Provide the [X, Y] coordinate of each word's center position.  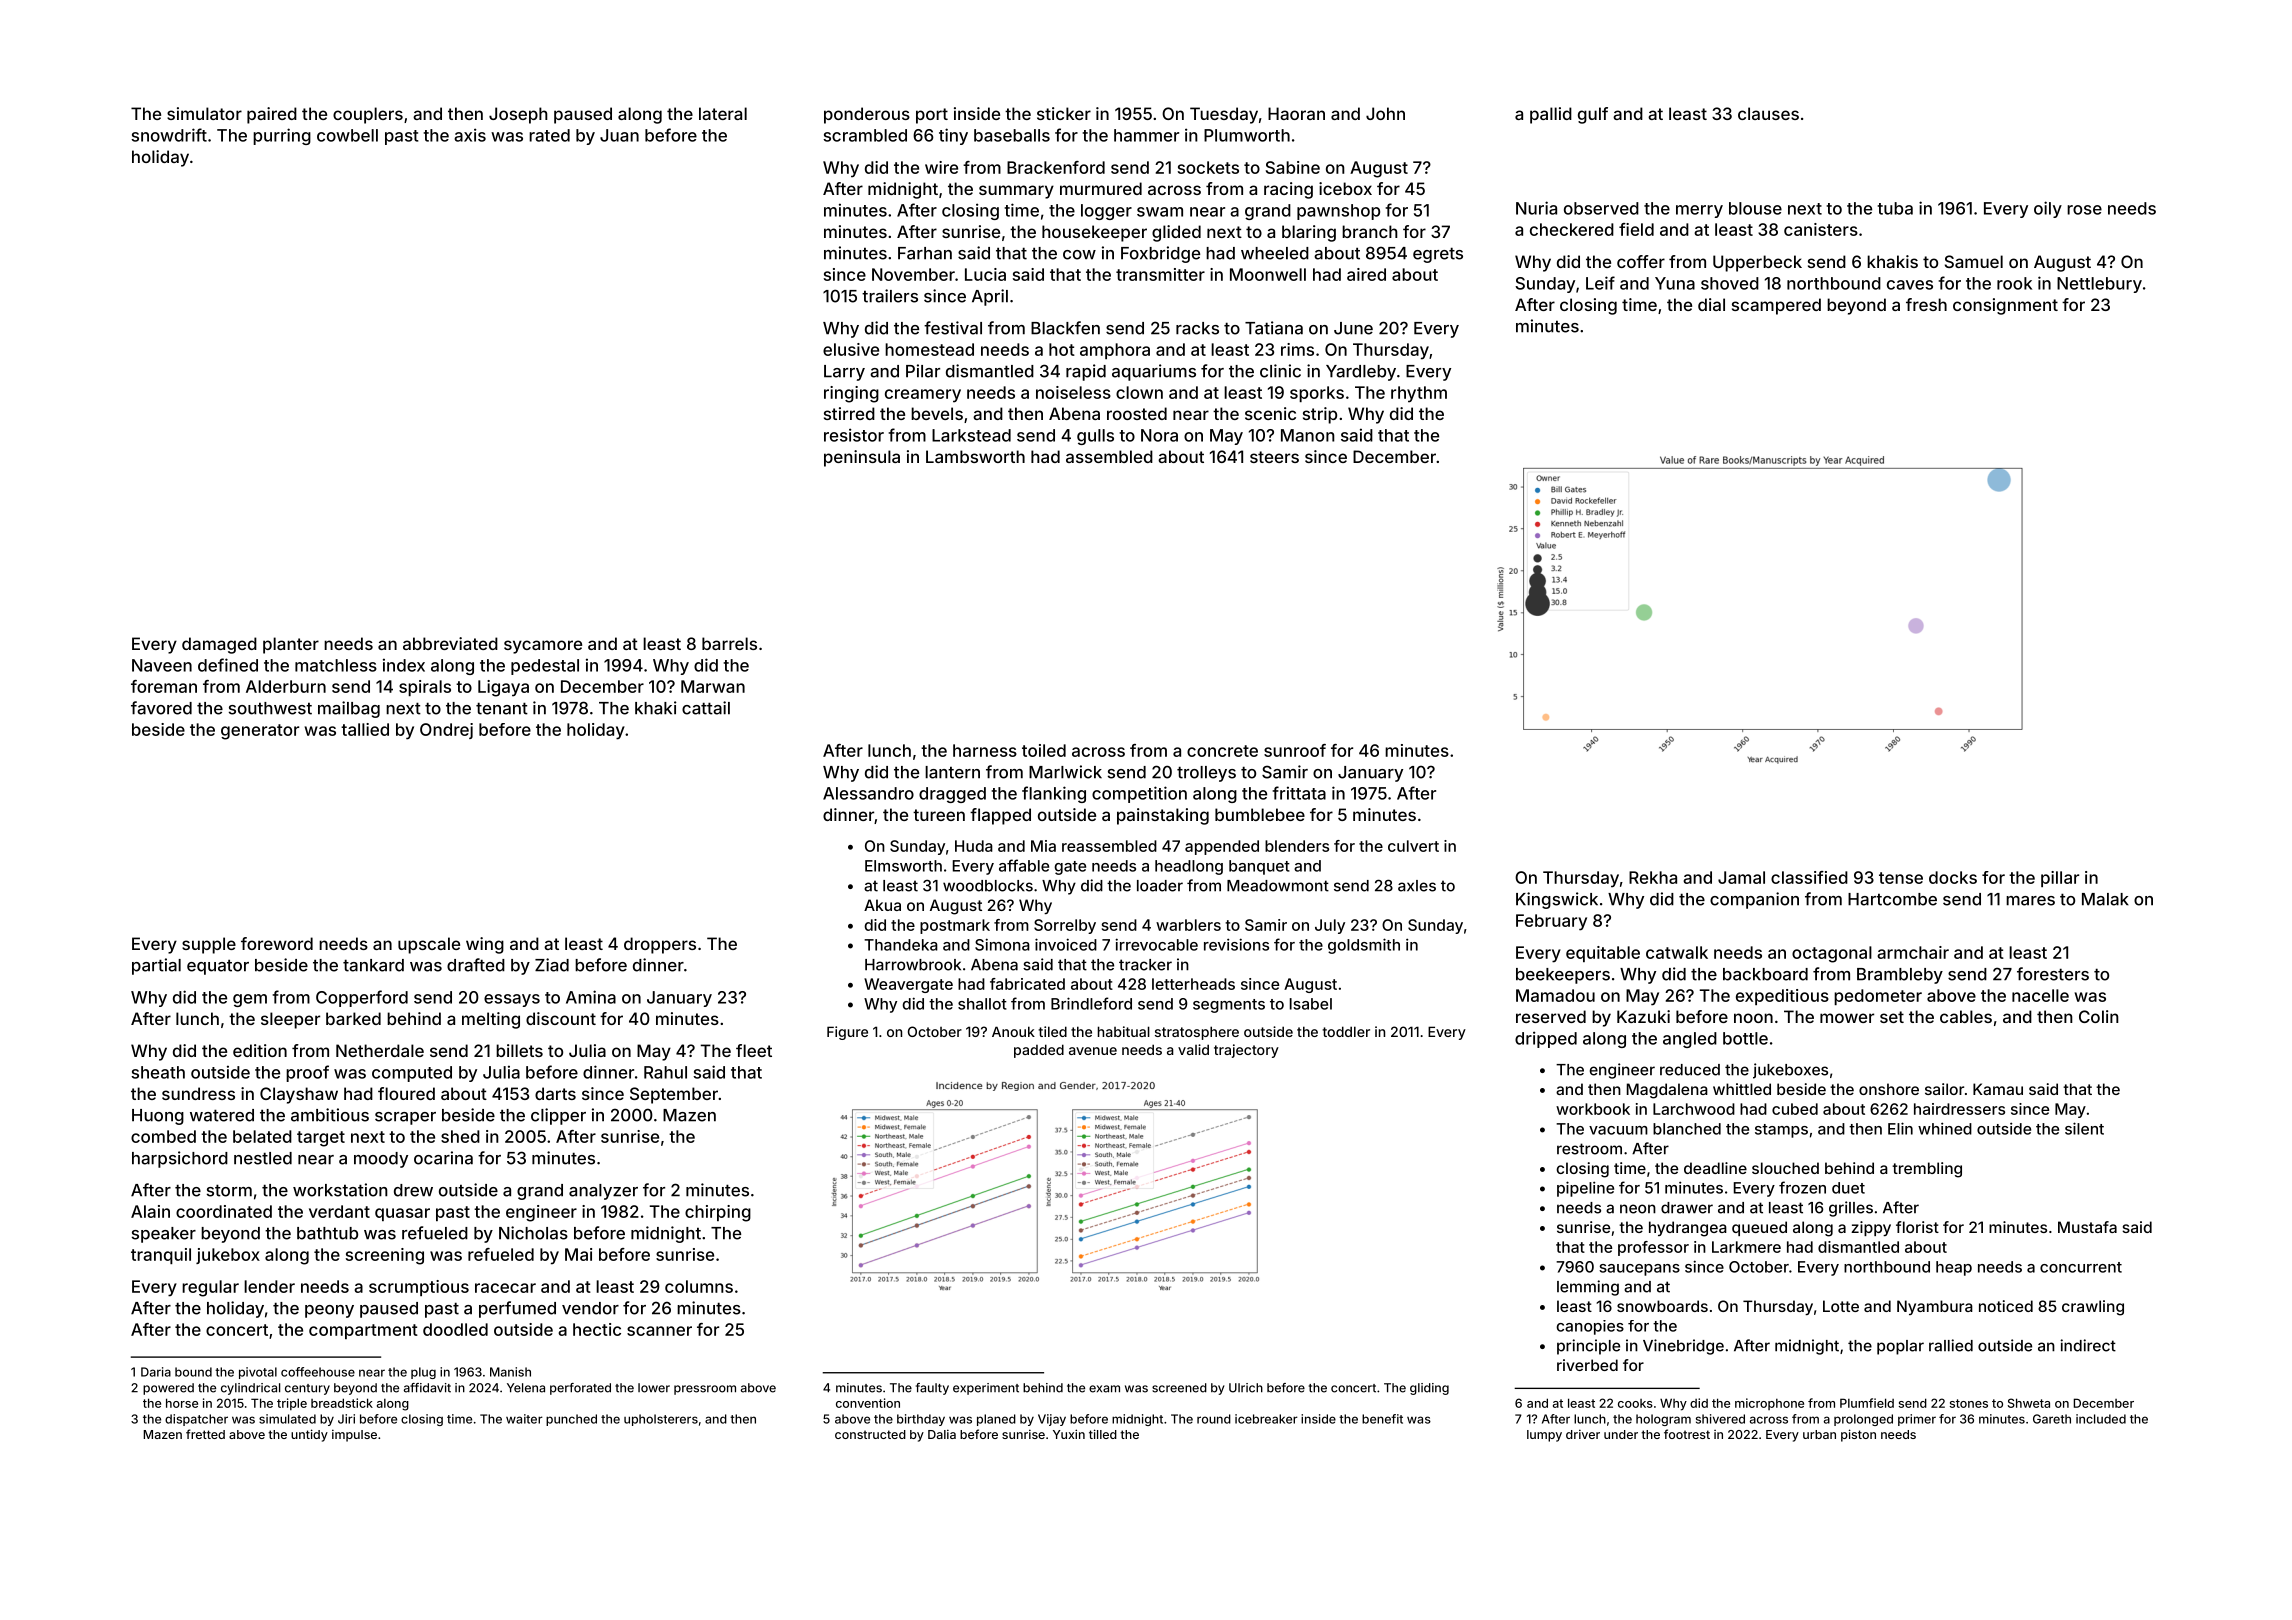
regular [210, 1288]
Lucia [985, 274]
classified [1809, 877]
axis [470, 135]
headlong [1189, 867]
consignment [2005, 306]
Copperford [362, 998]
